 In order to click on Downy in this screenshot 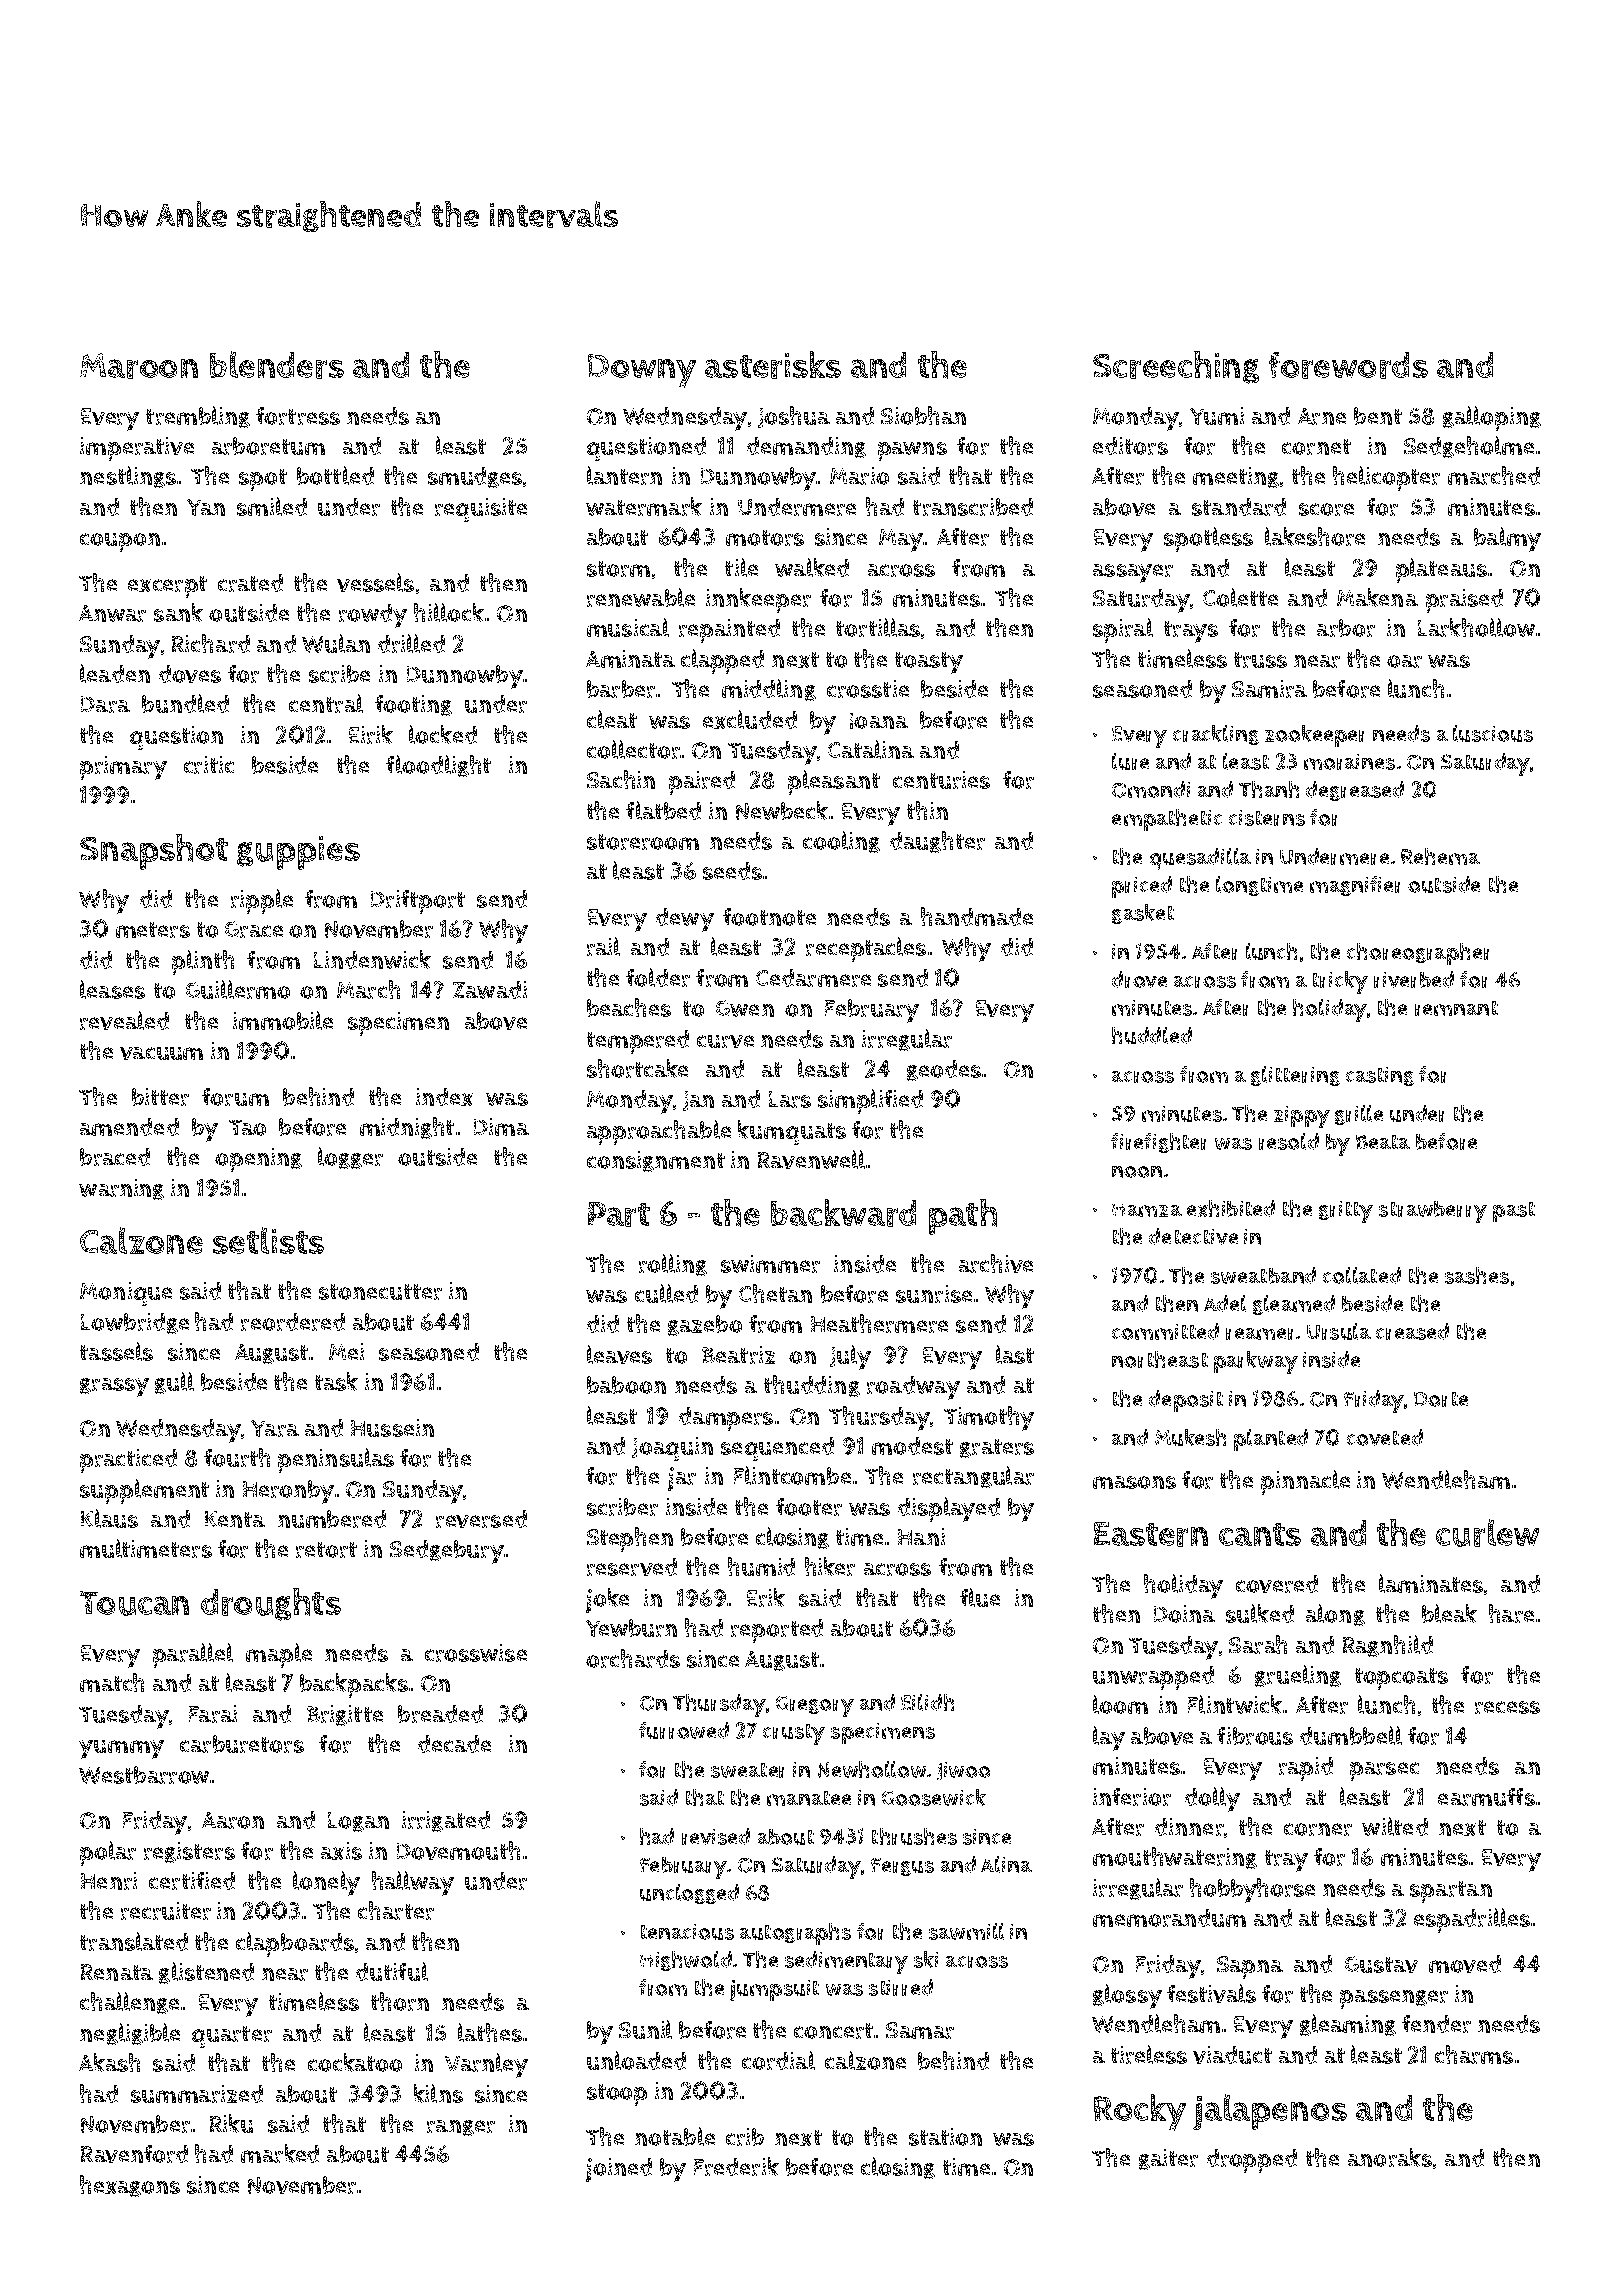, I will do `click(642, 371)`.
